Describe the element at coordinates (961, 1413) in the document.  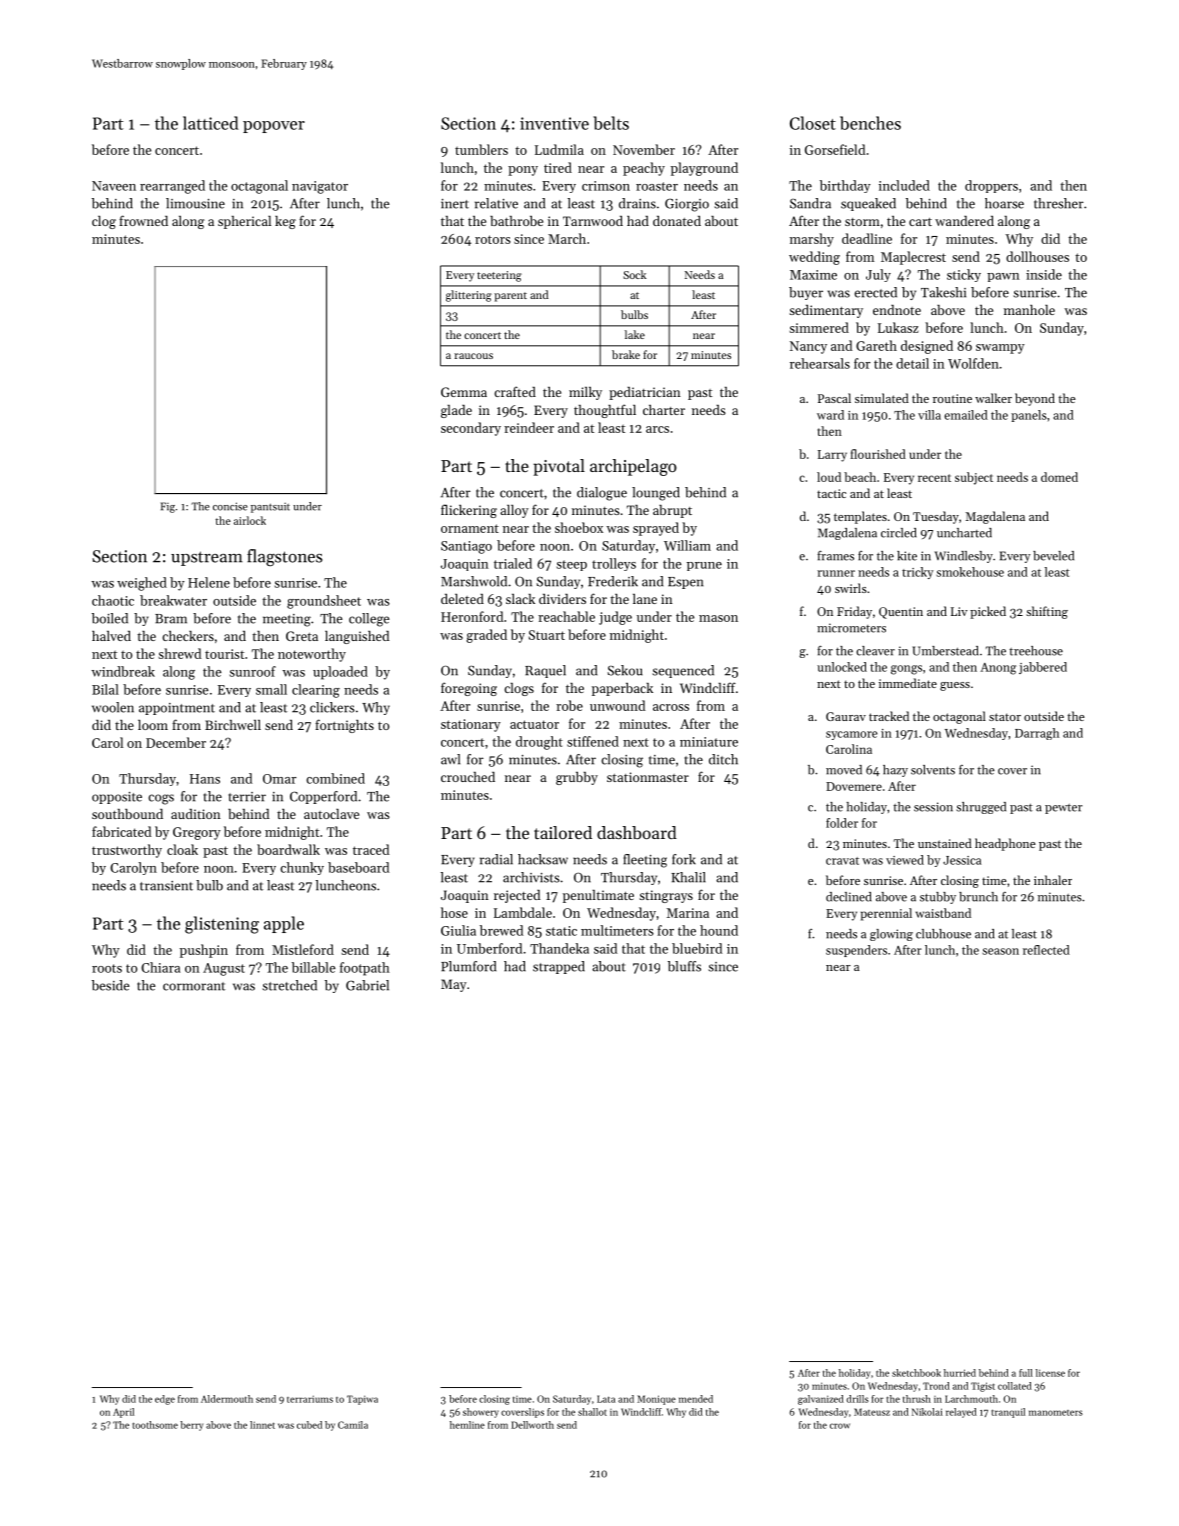
I see `relayed` at that location.
